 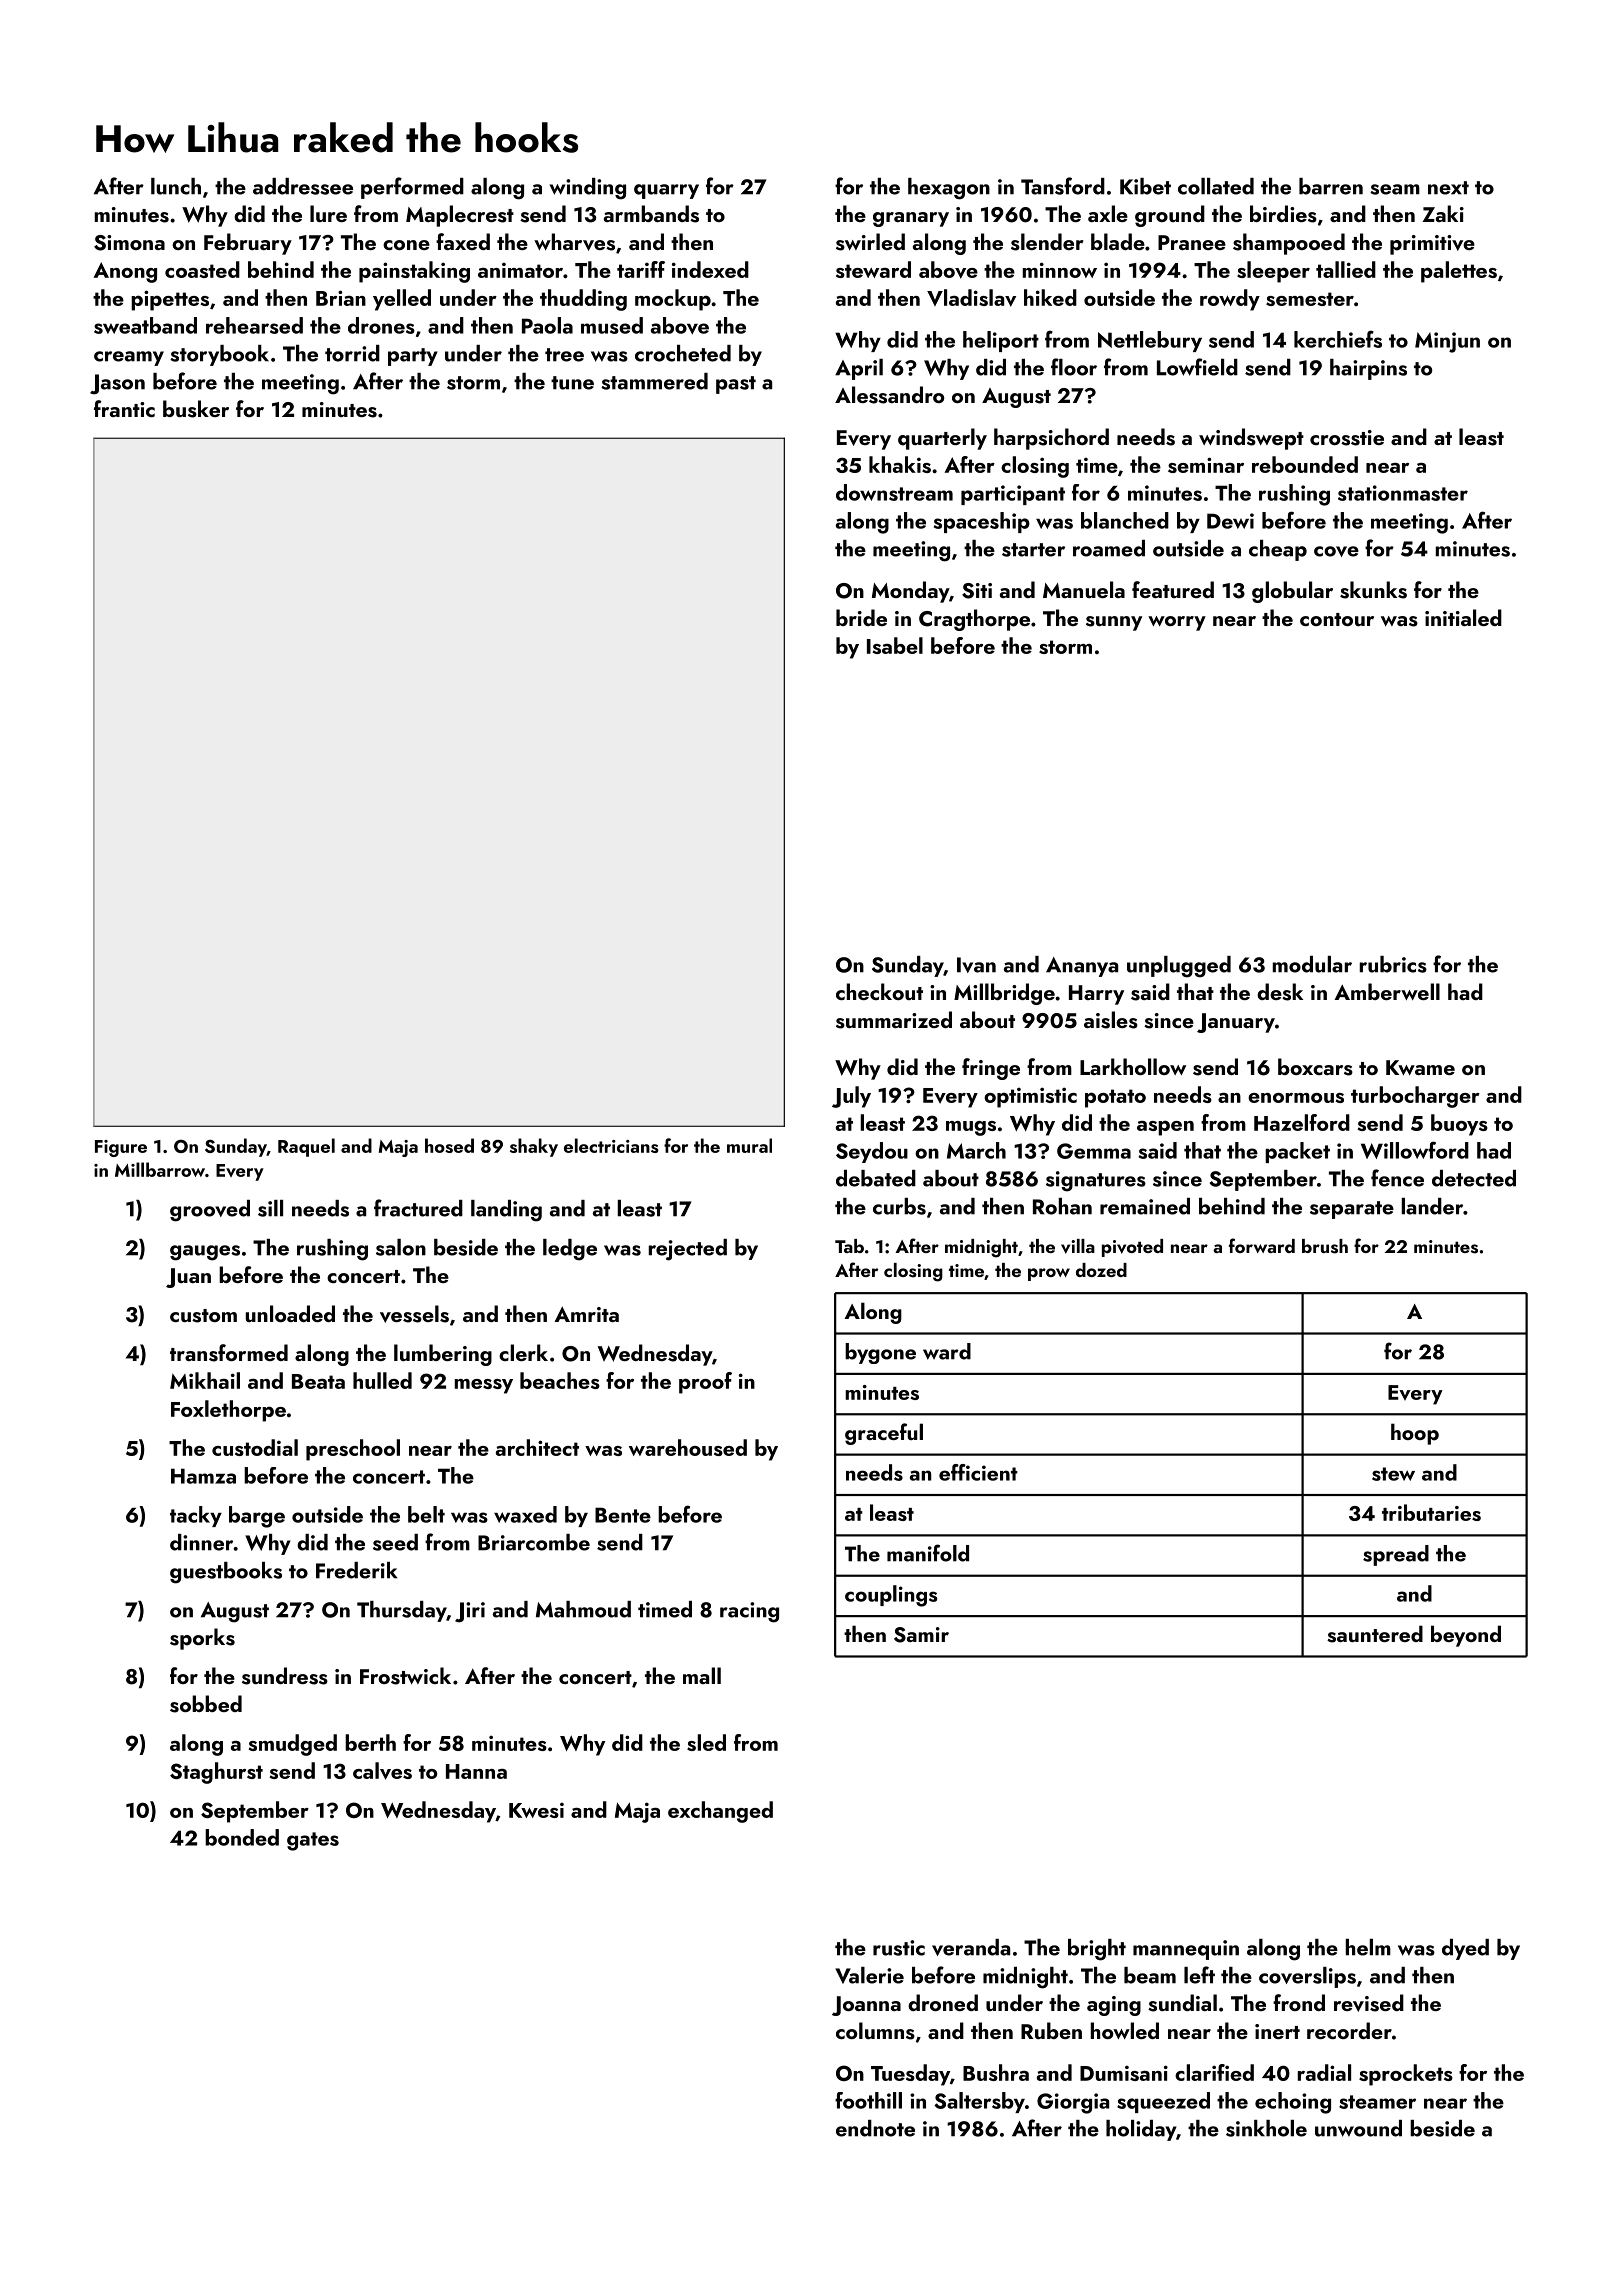 I want to click on berth, so click(x=370, y=1742).
